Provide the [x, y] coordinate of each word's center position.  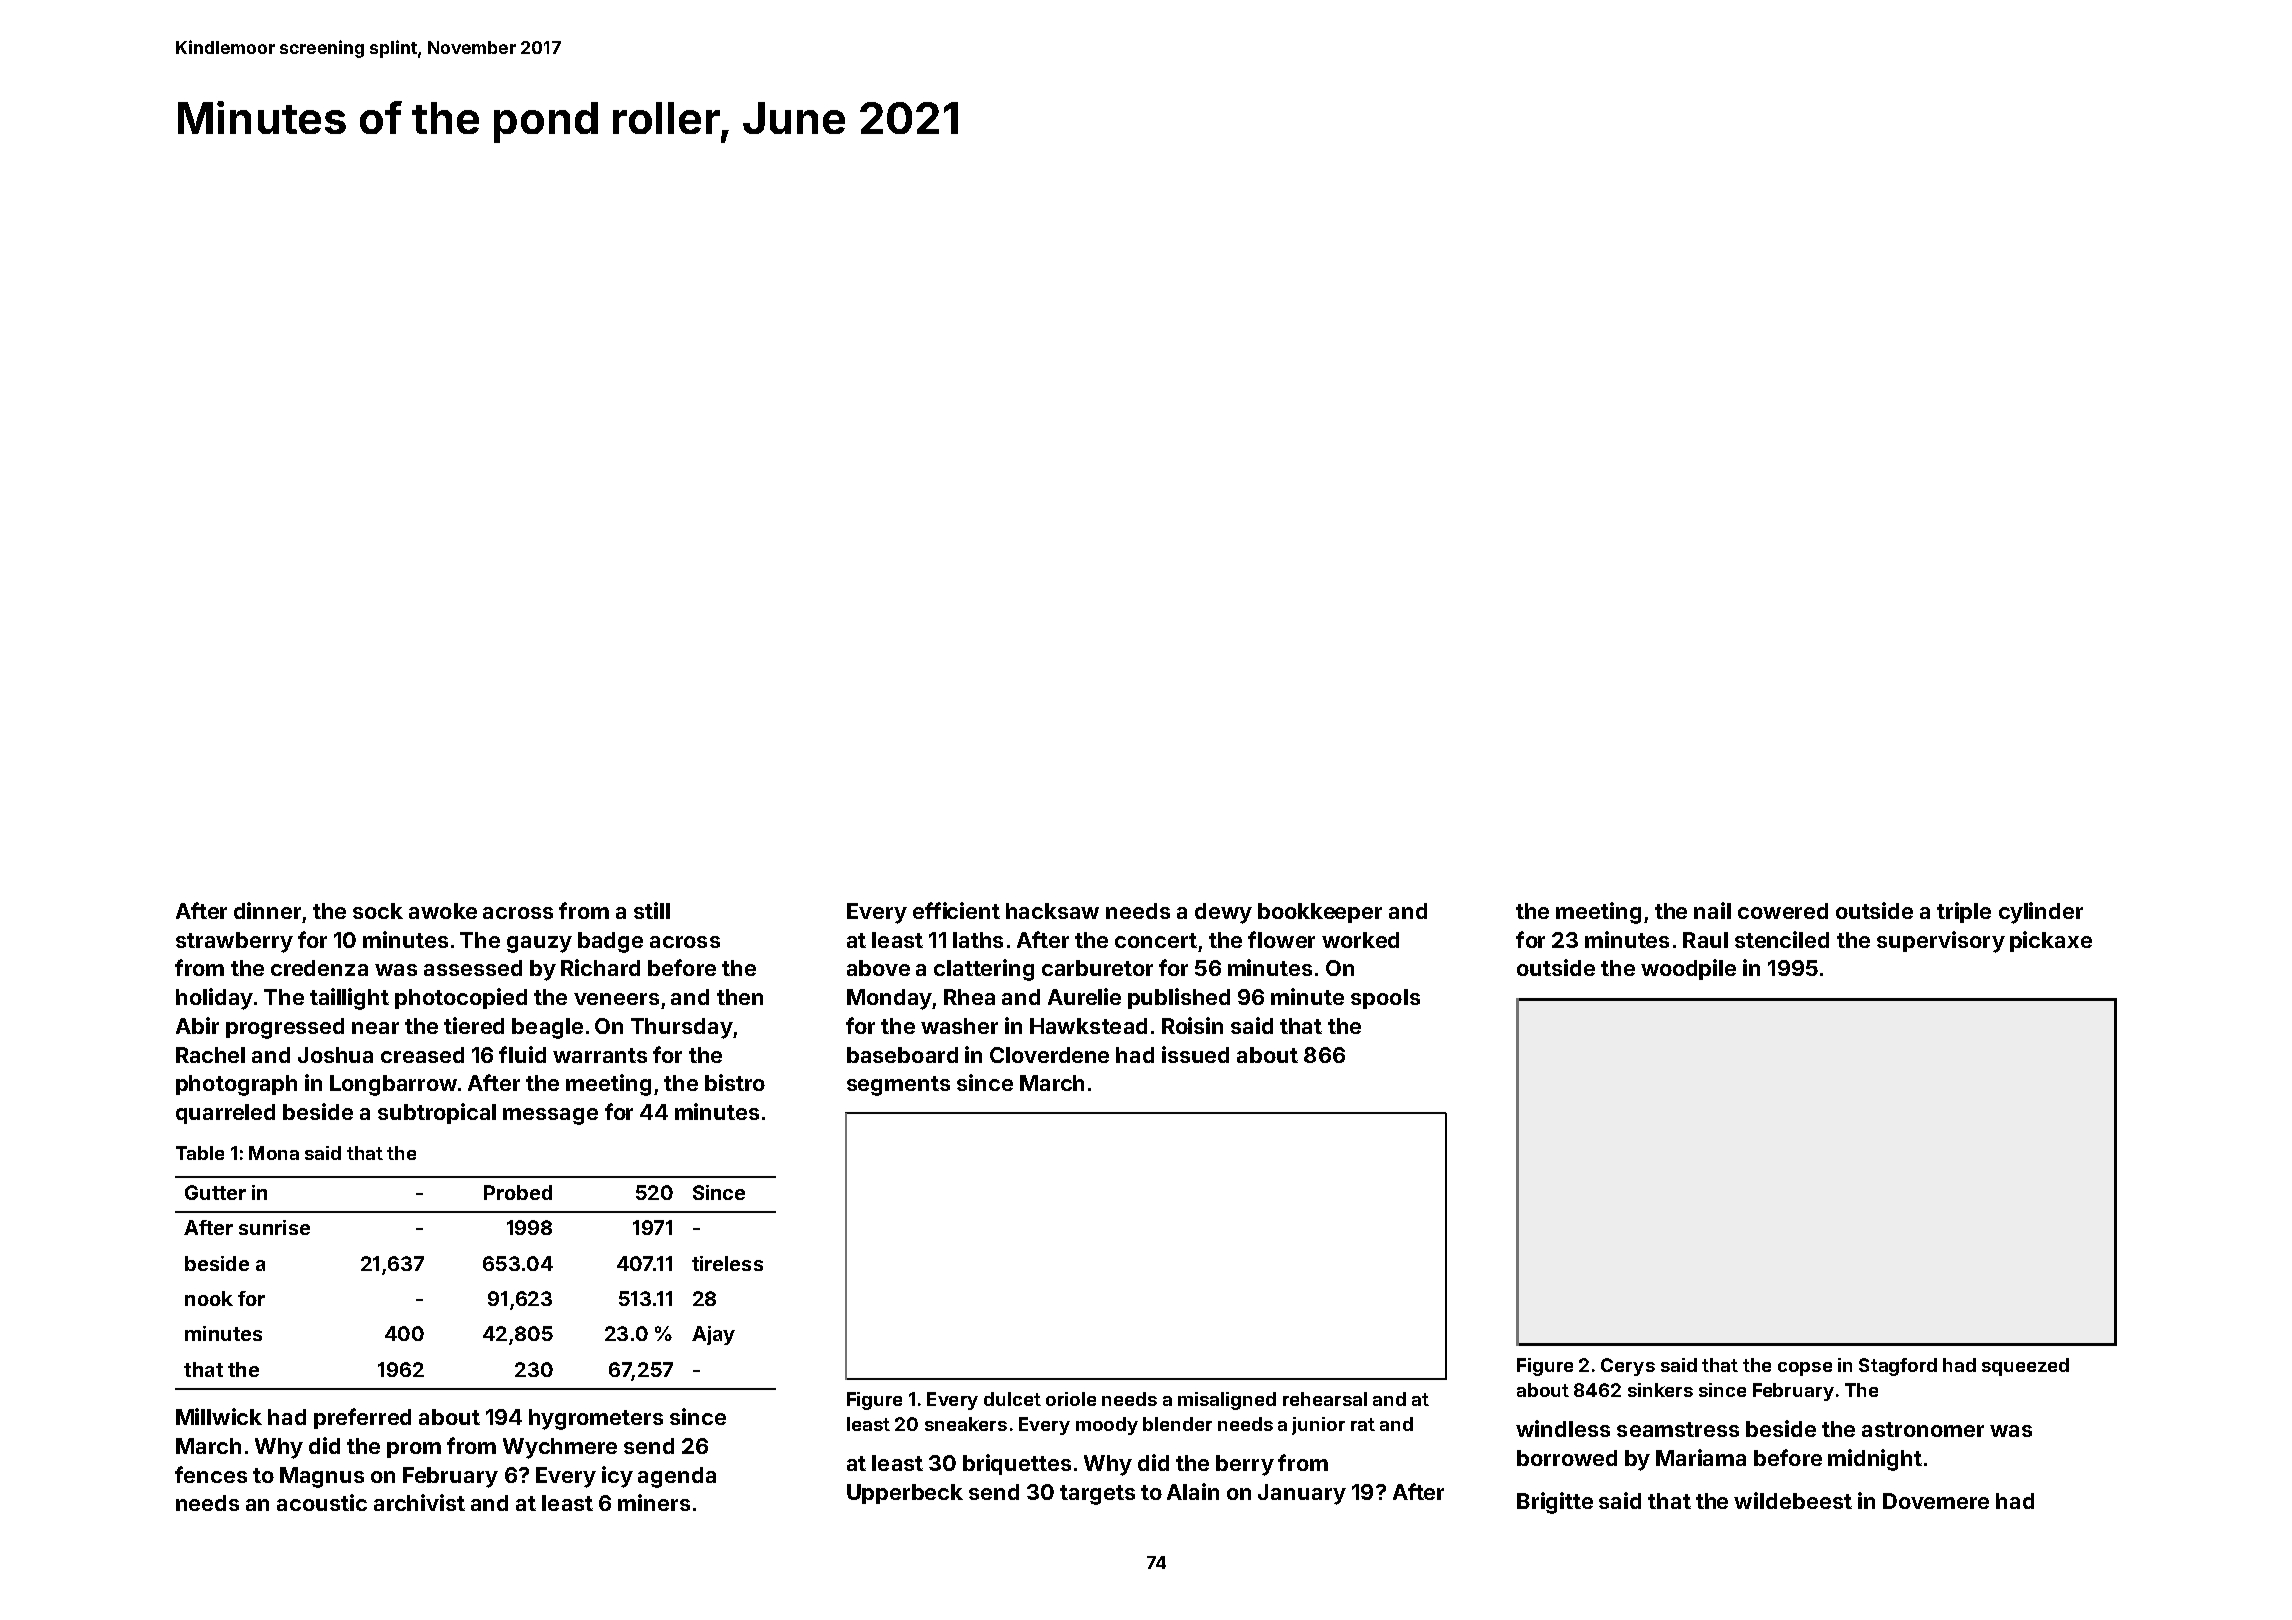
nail [1712, 910]
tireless [727, 1263]
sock [378, 911]
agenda [677, 1477]
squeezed [2025, 1367]
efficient [956, 910]
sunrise [274, 1227]
